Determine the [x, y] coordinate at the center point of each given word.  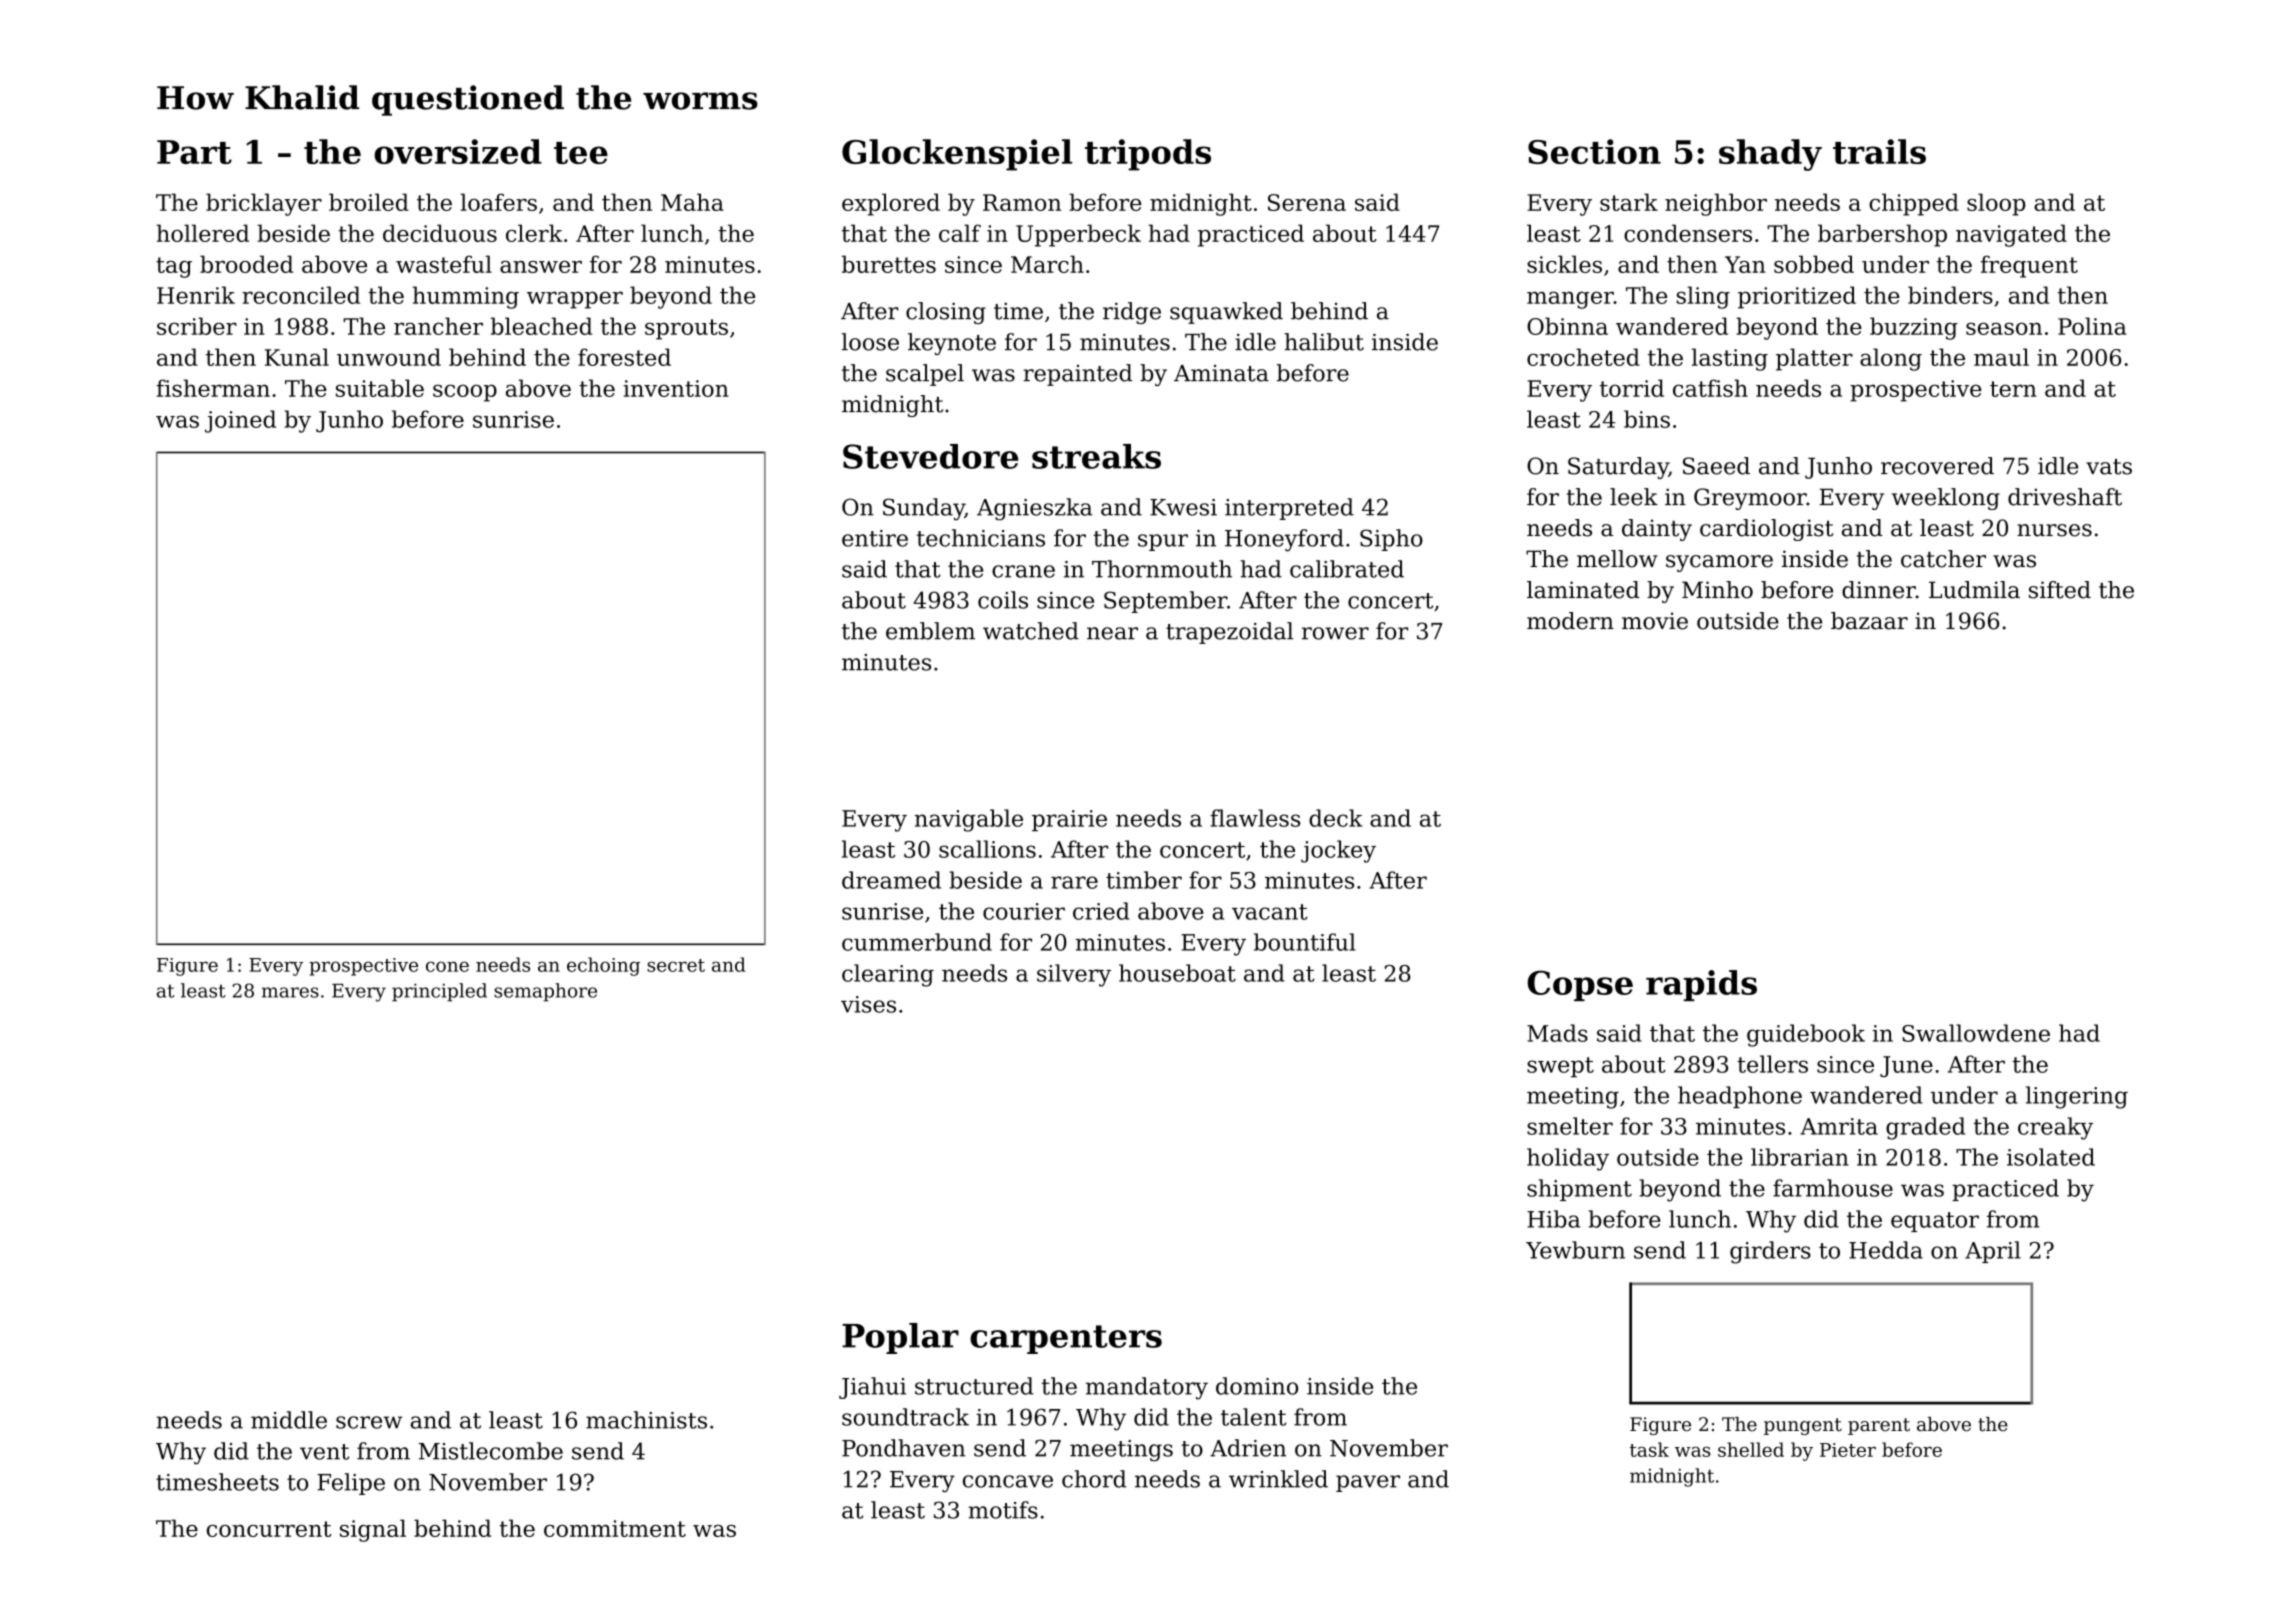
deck [1336, 818]
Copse [1580, 985]
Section [1594, 151]
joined [240, 421]
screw [369, 1422]
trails [1879, 151]
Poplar [900, 1338]
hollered [202, 233]
